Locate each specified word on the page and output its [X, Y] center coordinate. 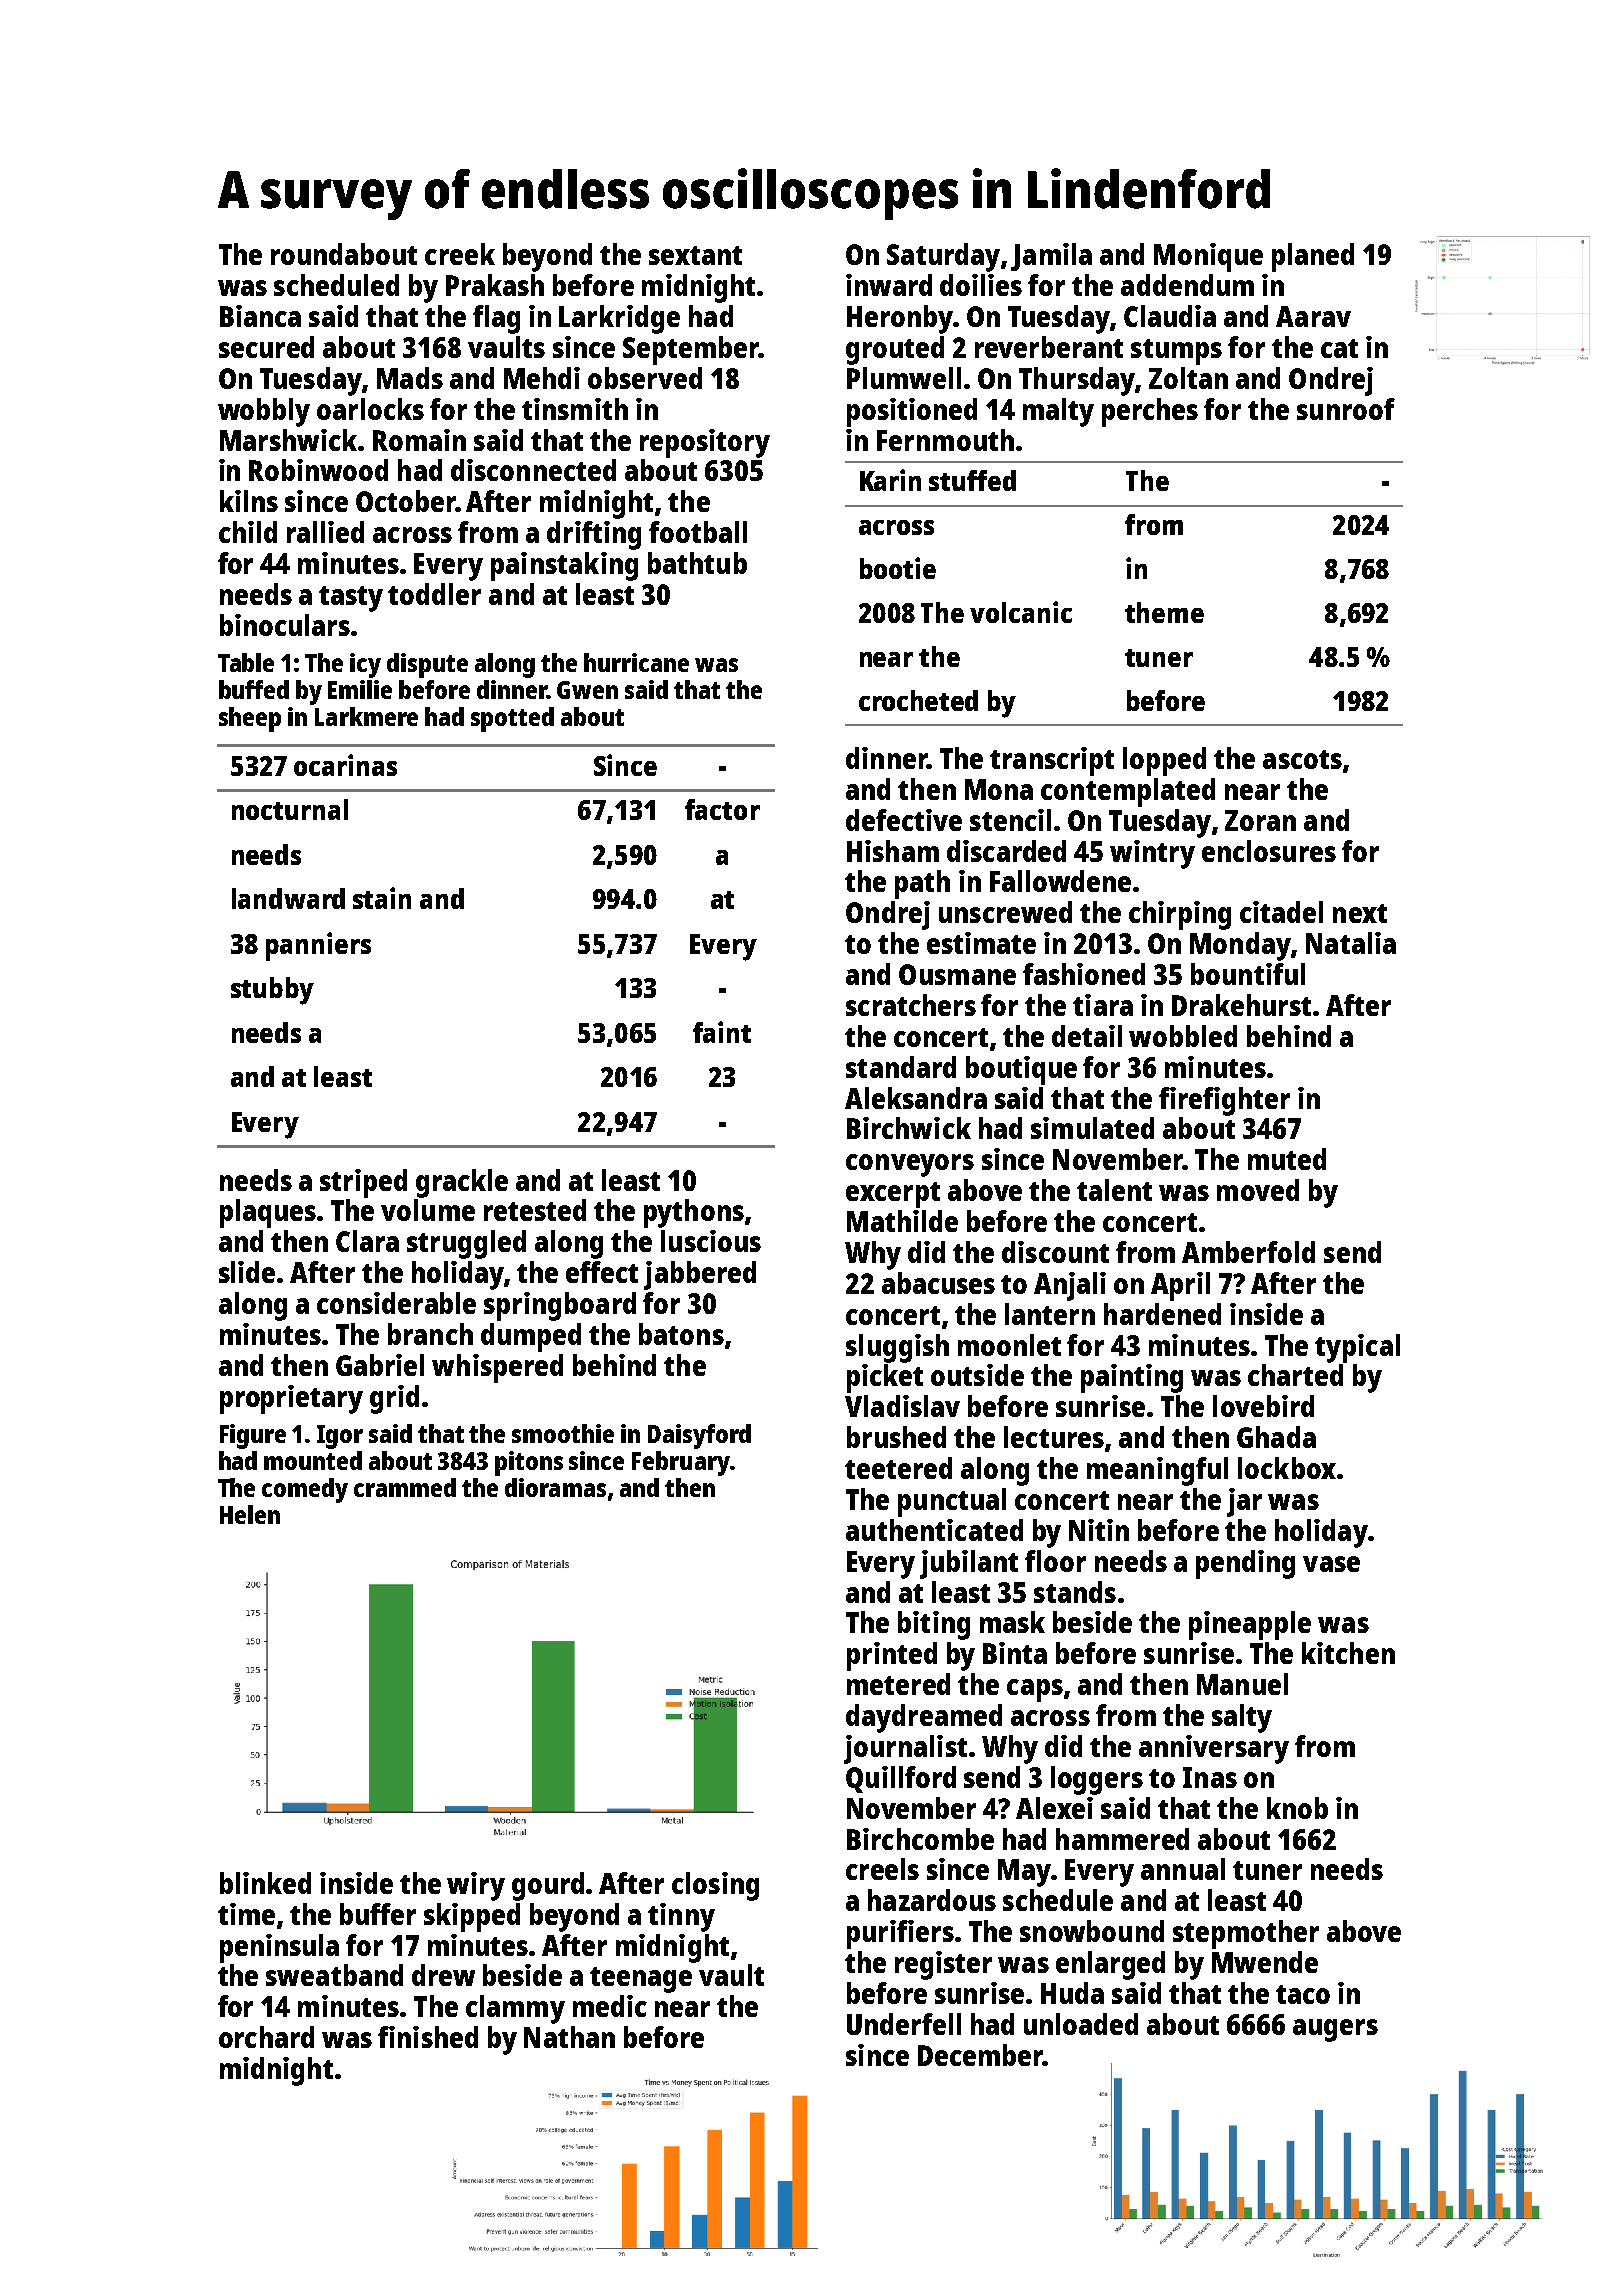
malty [1058, 412]
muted [1287, 1159]
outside [977, 1375]
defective [904, 820]
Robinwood [318, 470]
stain [382, 898]
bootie [898, 568]
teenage [641, 1980]
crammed [405, 1487]
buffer [378, 1914]
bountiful [1248, 974]
